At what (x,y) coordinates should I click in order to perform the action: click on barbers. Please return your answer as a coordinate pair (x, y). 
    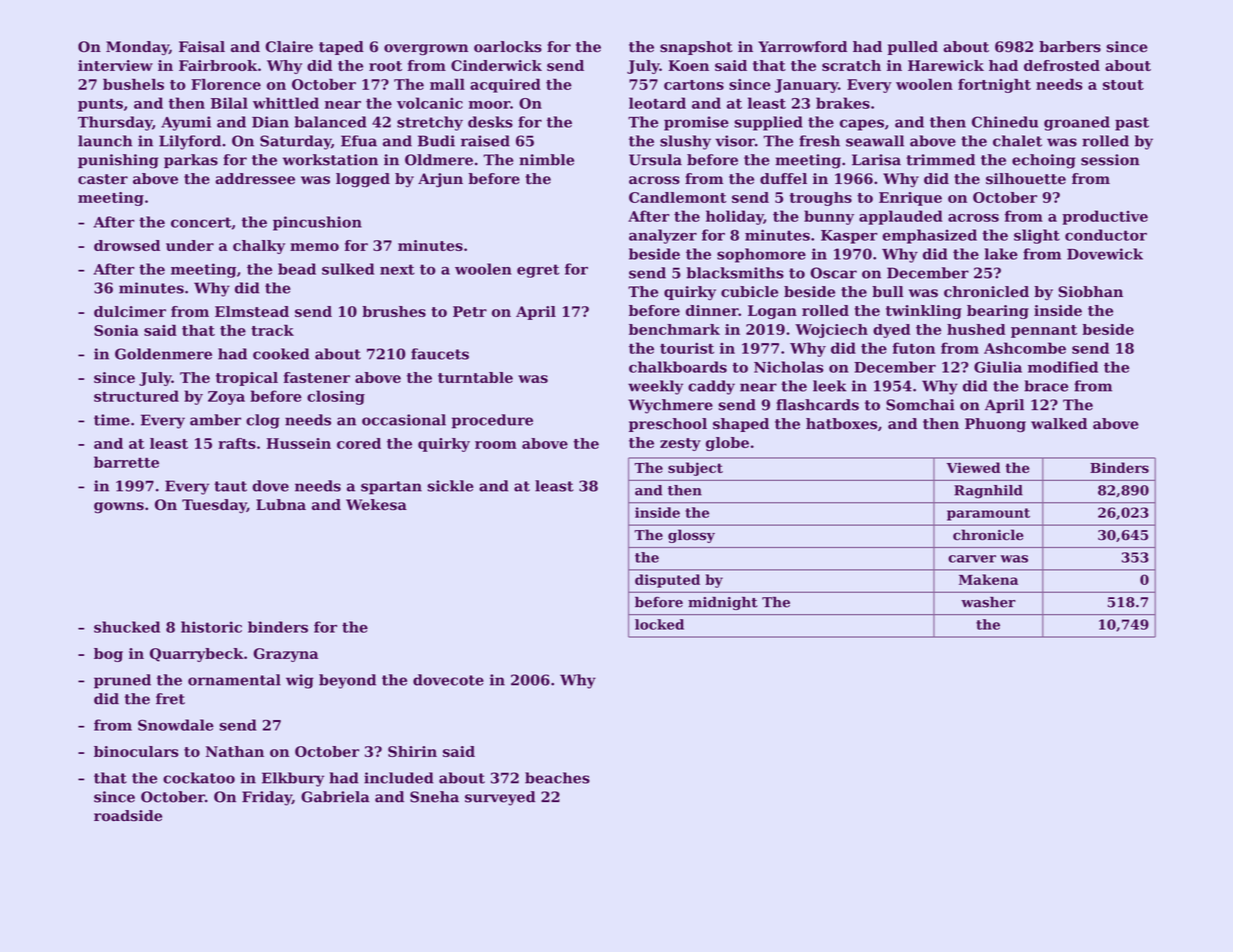
    Looking at the image, I should click on (1070, 47).
